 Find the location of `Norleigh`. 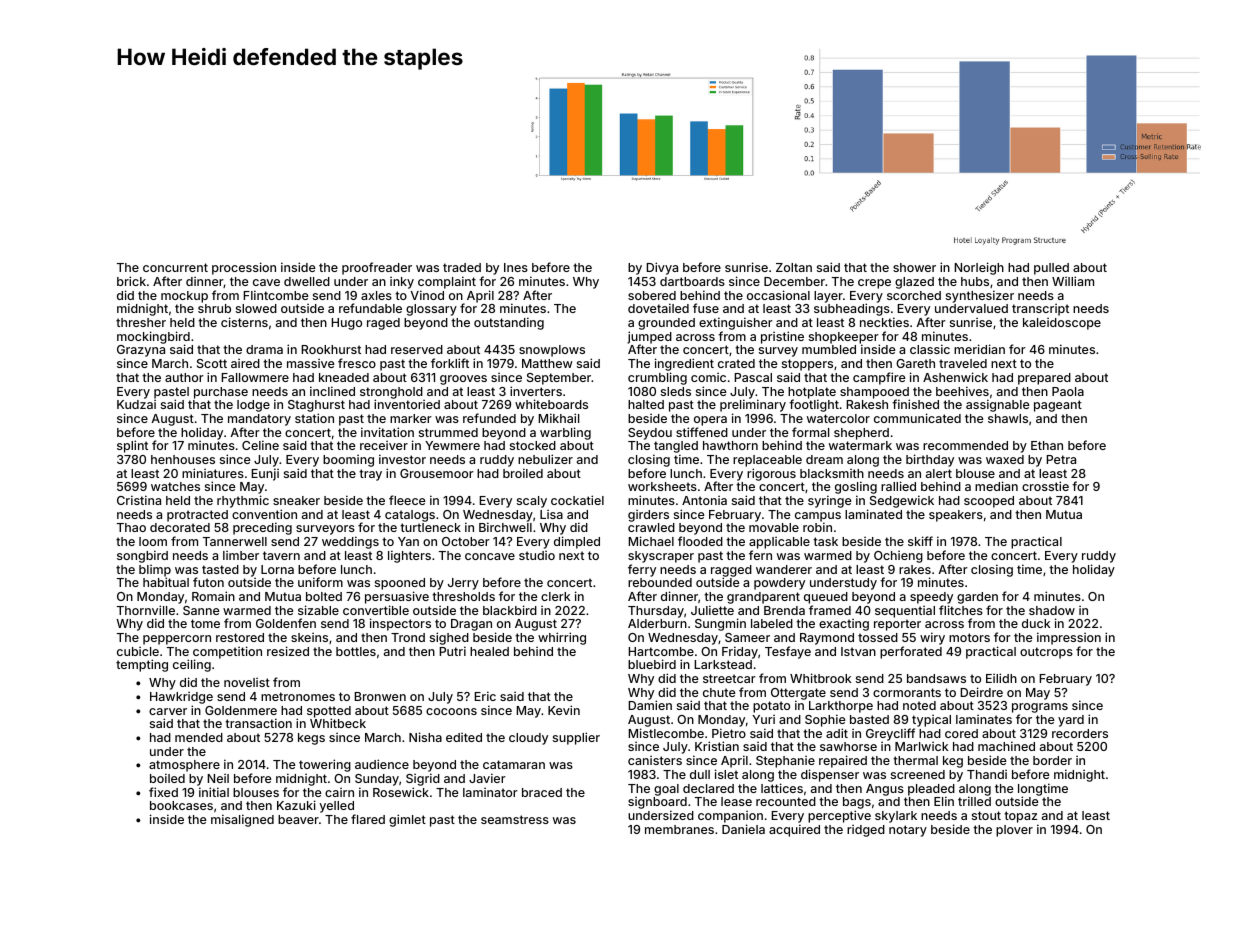

Norleigh is located at coordinates (979, 268).
